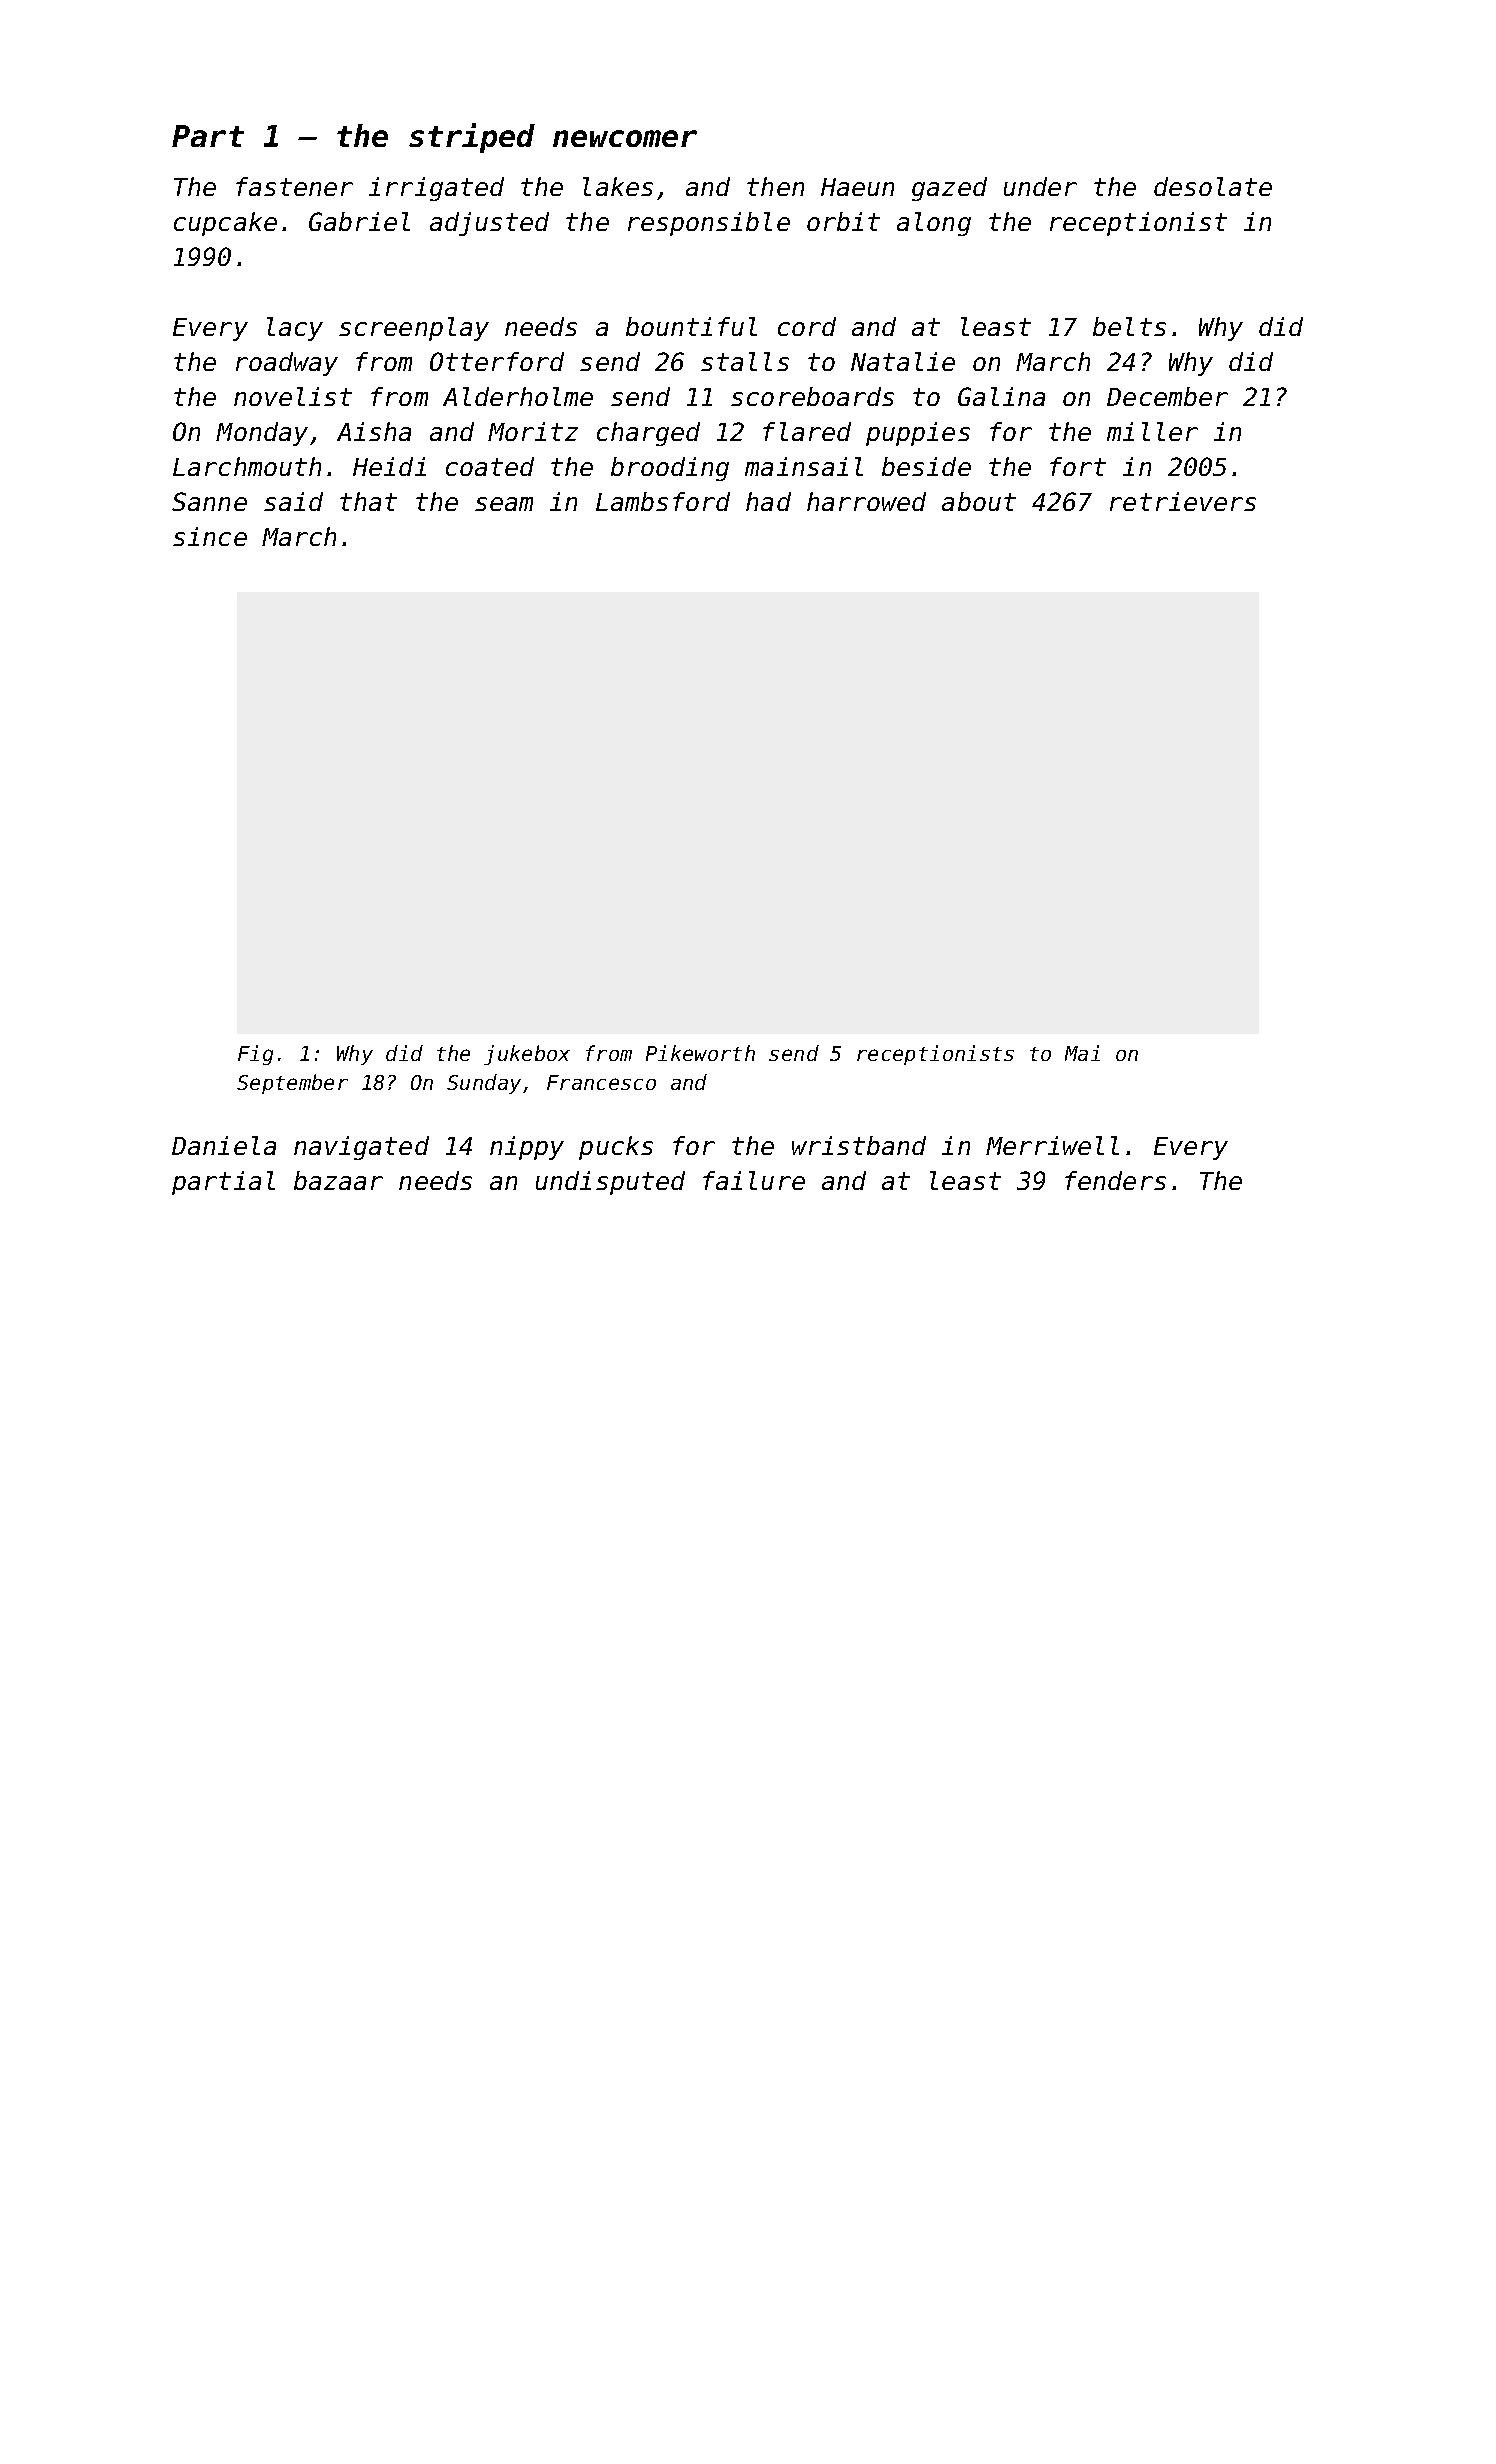 Image resolution: width=1496 pixels, height=2464 pixels. What do you see at coordinates (625, 138) in the image?
I see `newcomer` at bounding box center [625, 138].
